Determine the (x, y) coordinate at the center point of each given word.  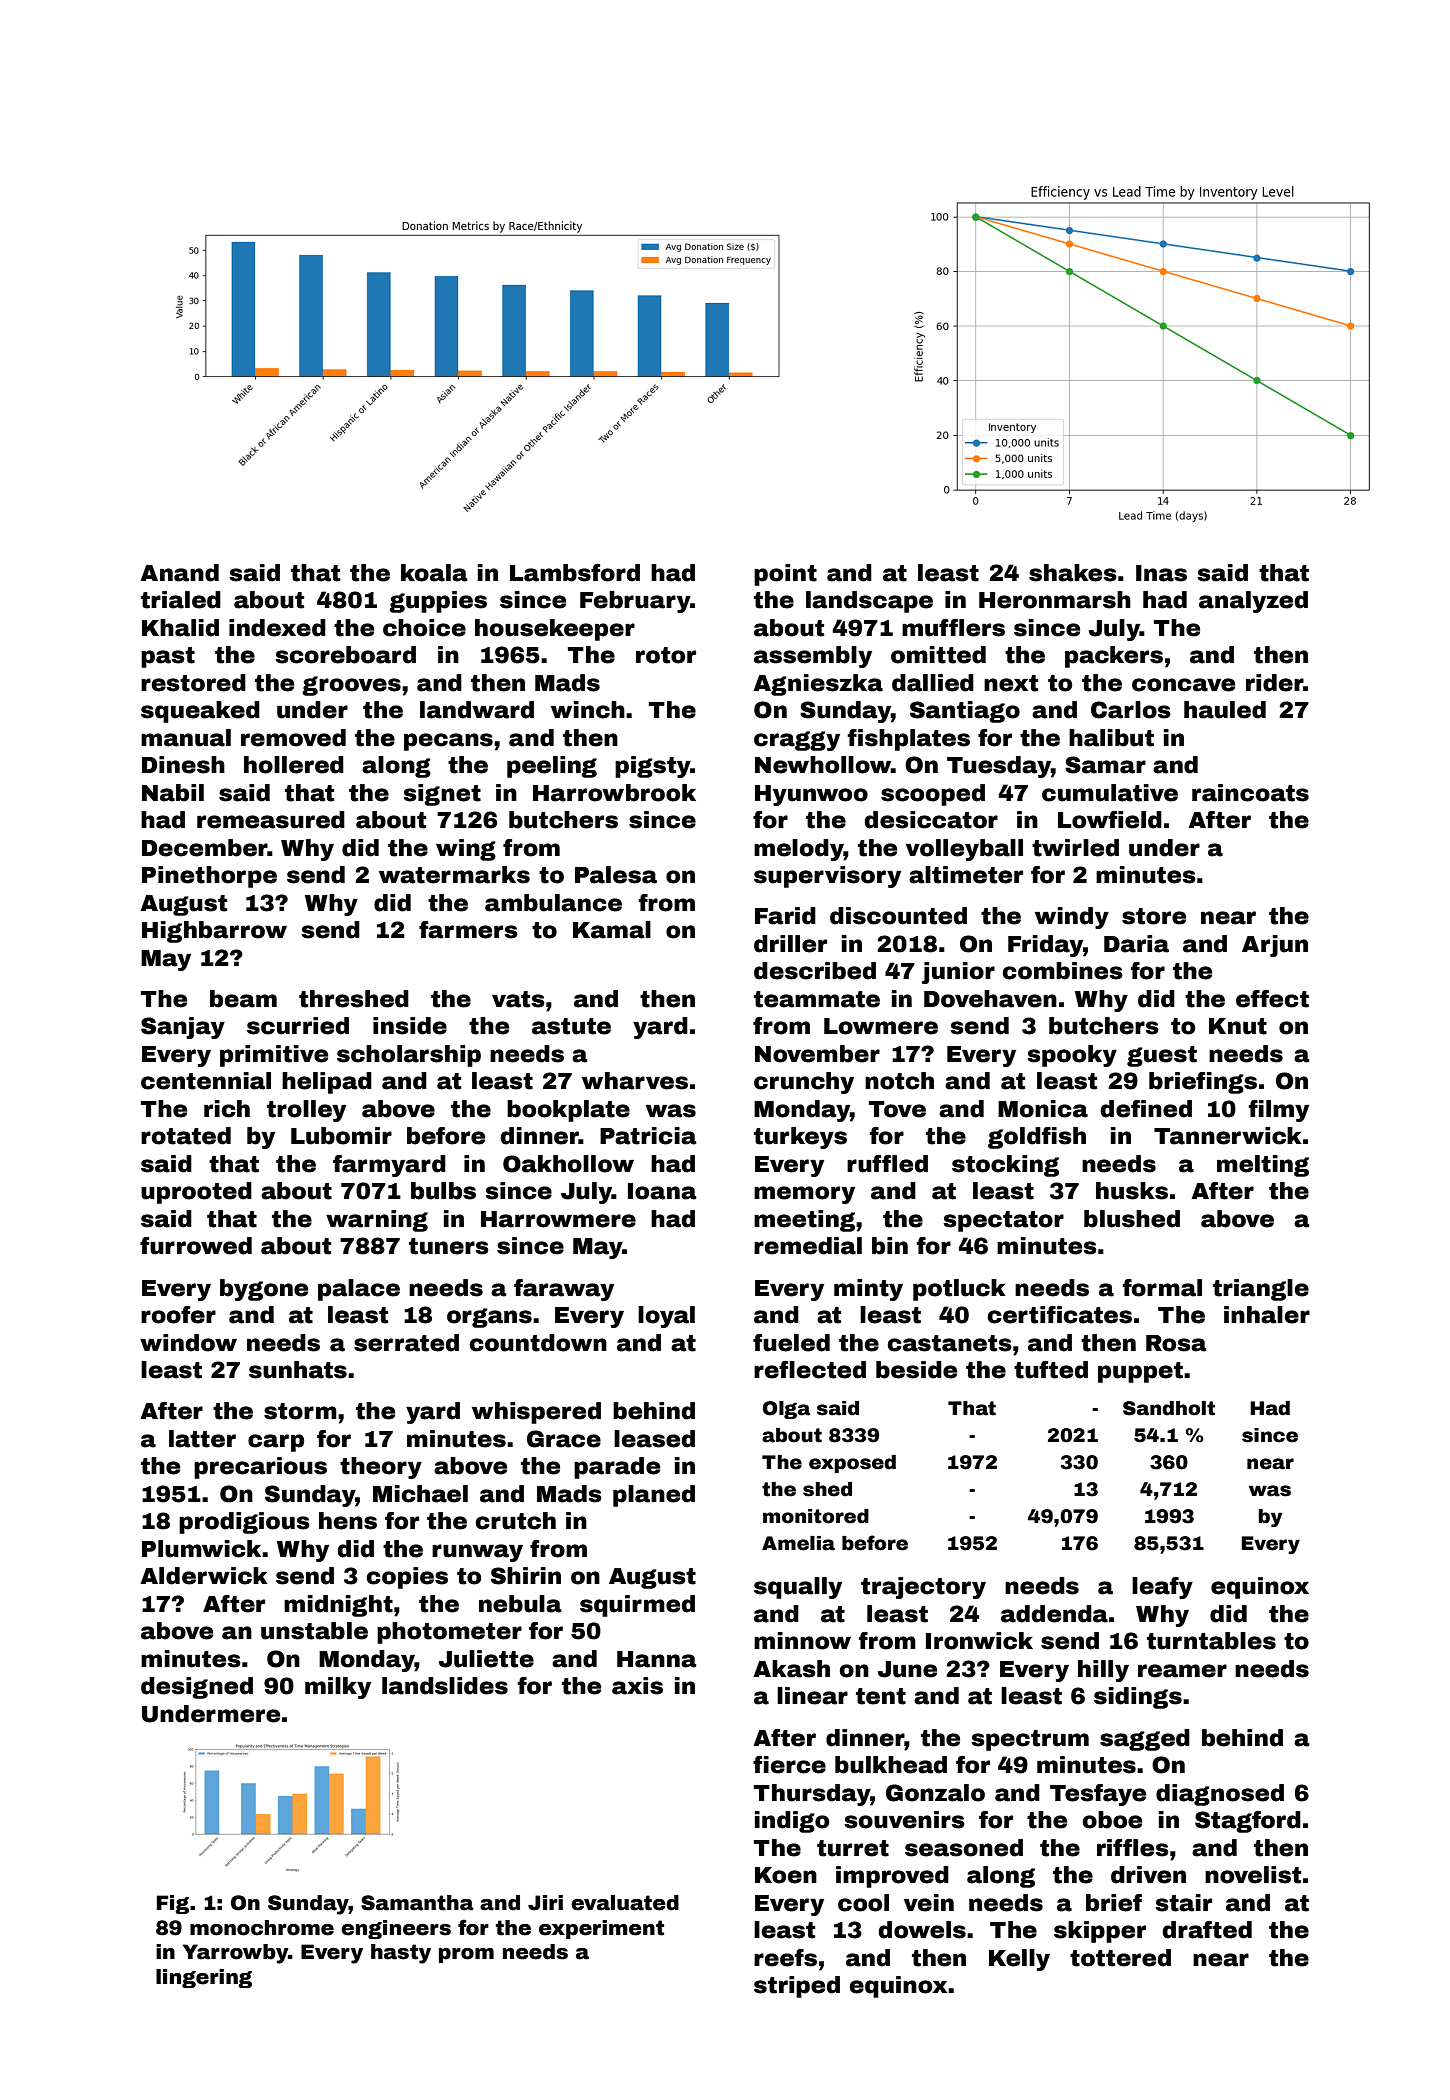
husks (1132, 1191)
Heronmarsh (1055, 600)
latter (202, 1439)
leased (654, 1439)
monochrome (262, 1928)
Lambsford (575, 573)
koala (434, 573)
